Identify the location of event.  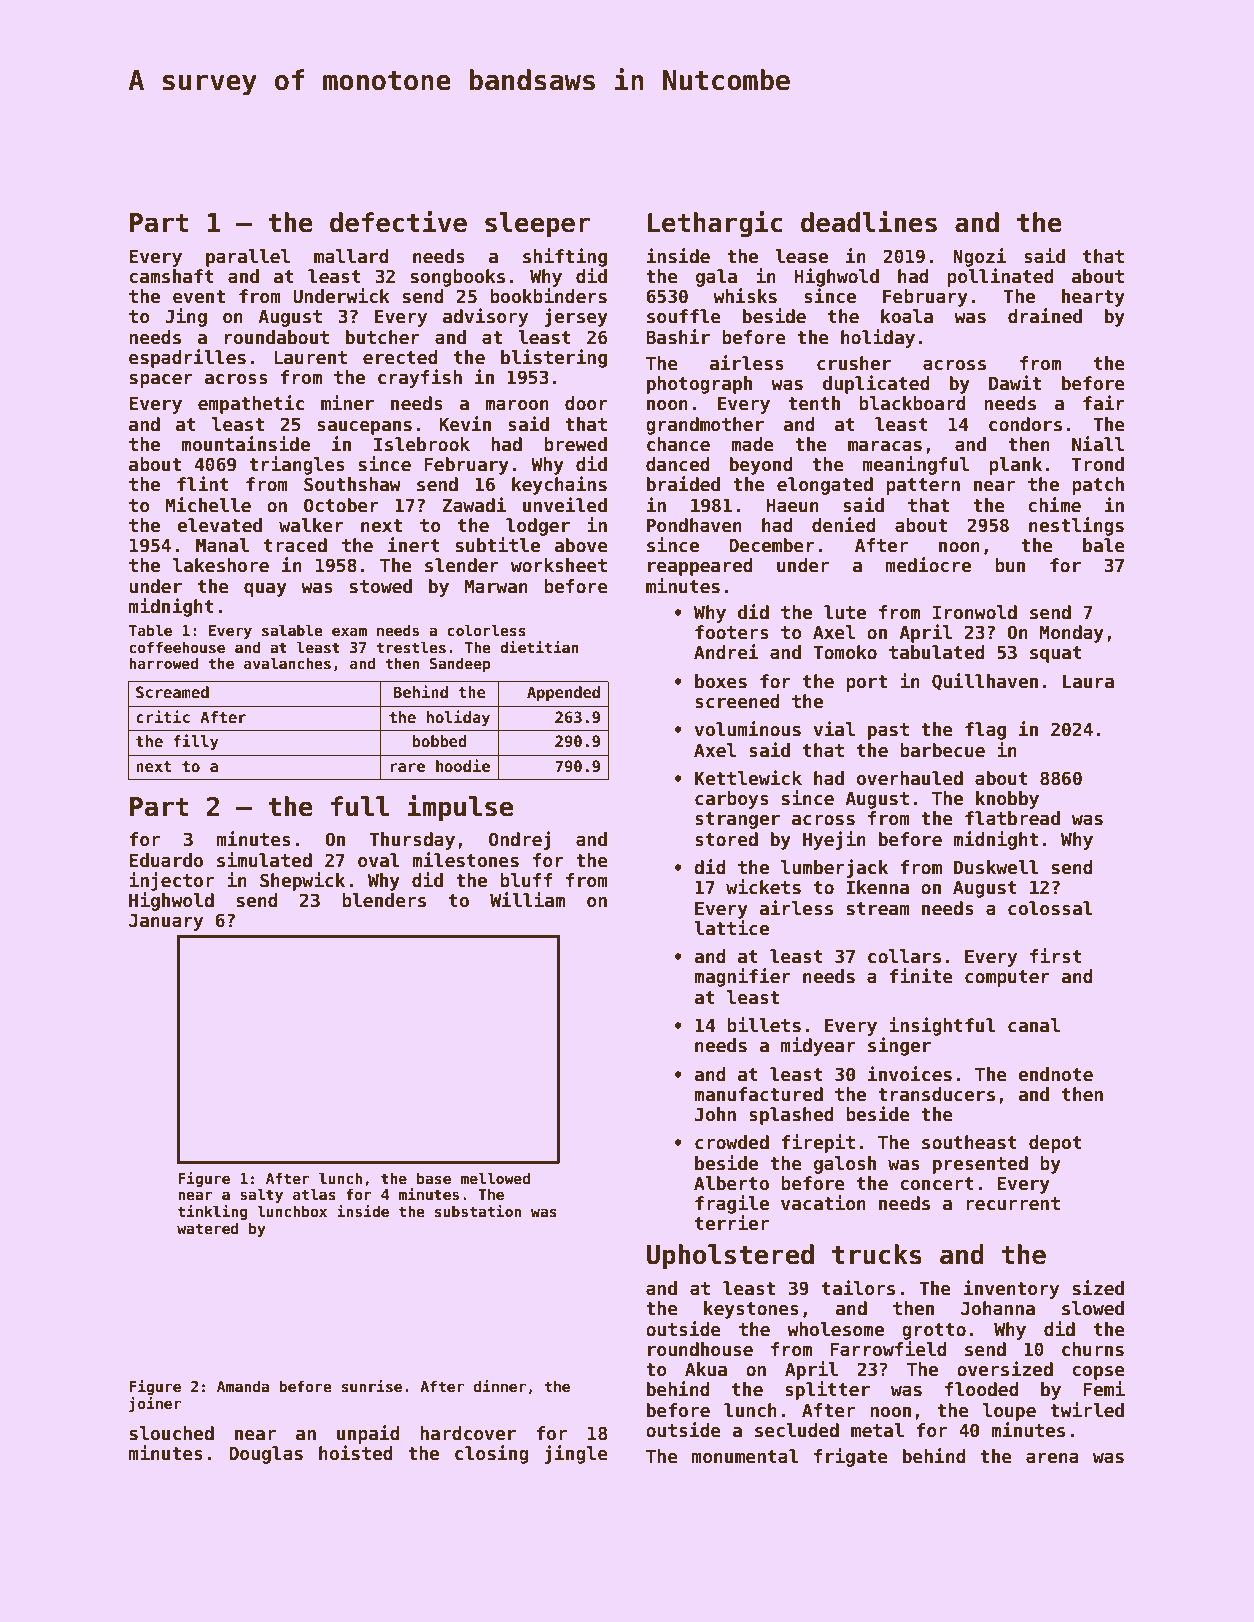
(199, 297).
